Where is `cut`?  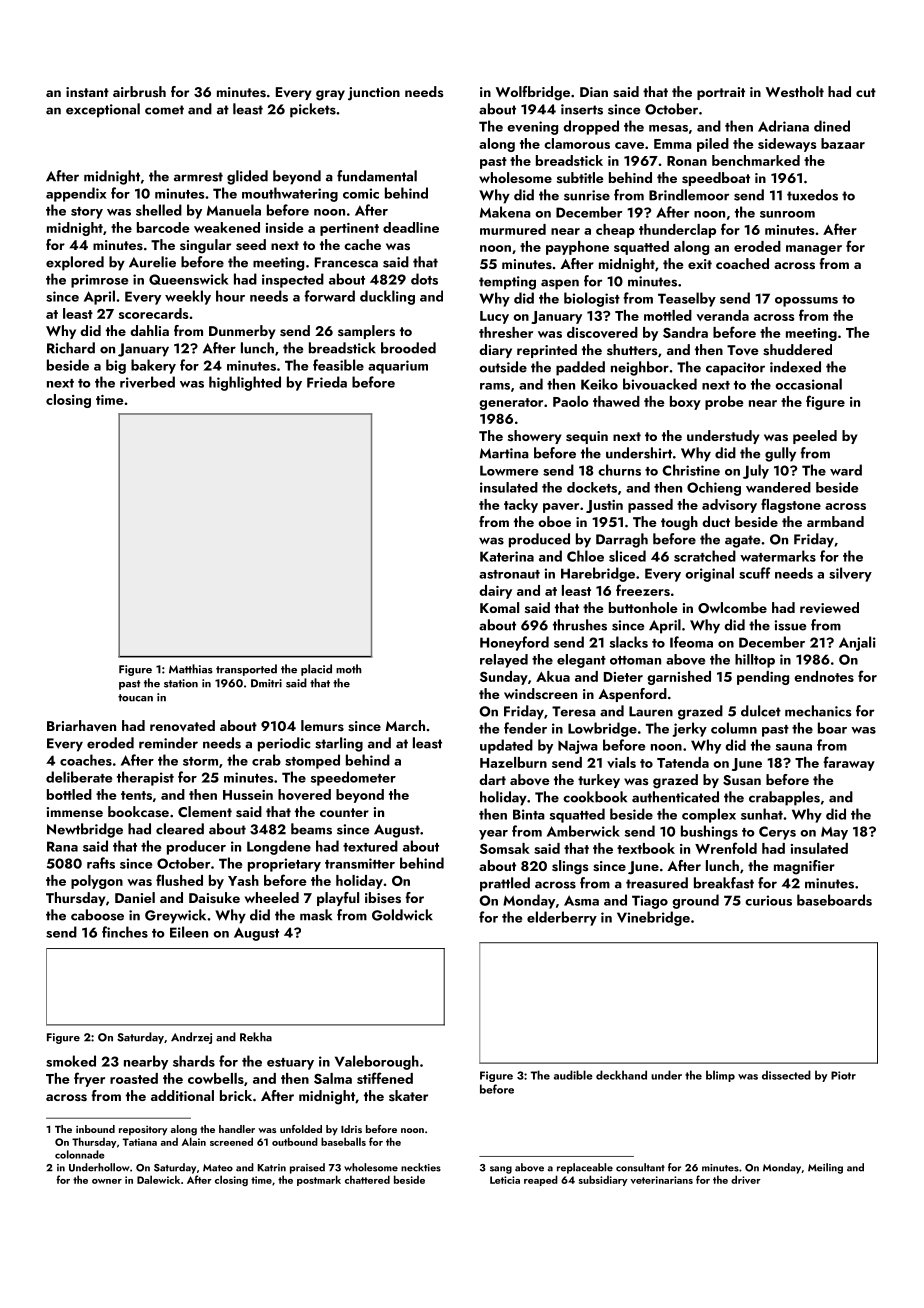
cut is located at coordinates (866, 92).
